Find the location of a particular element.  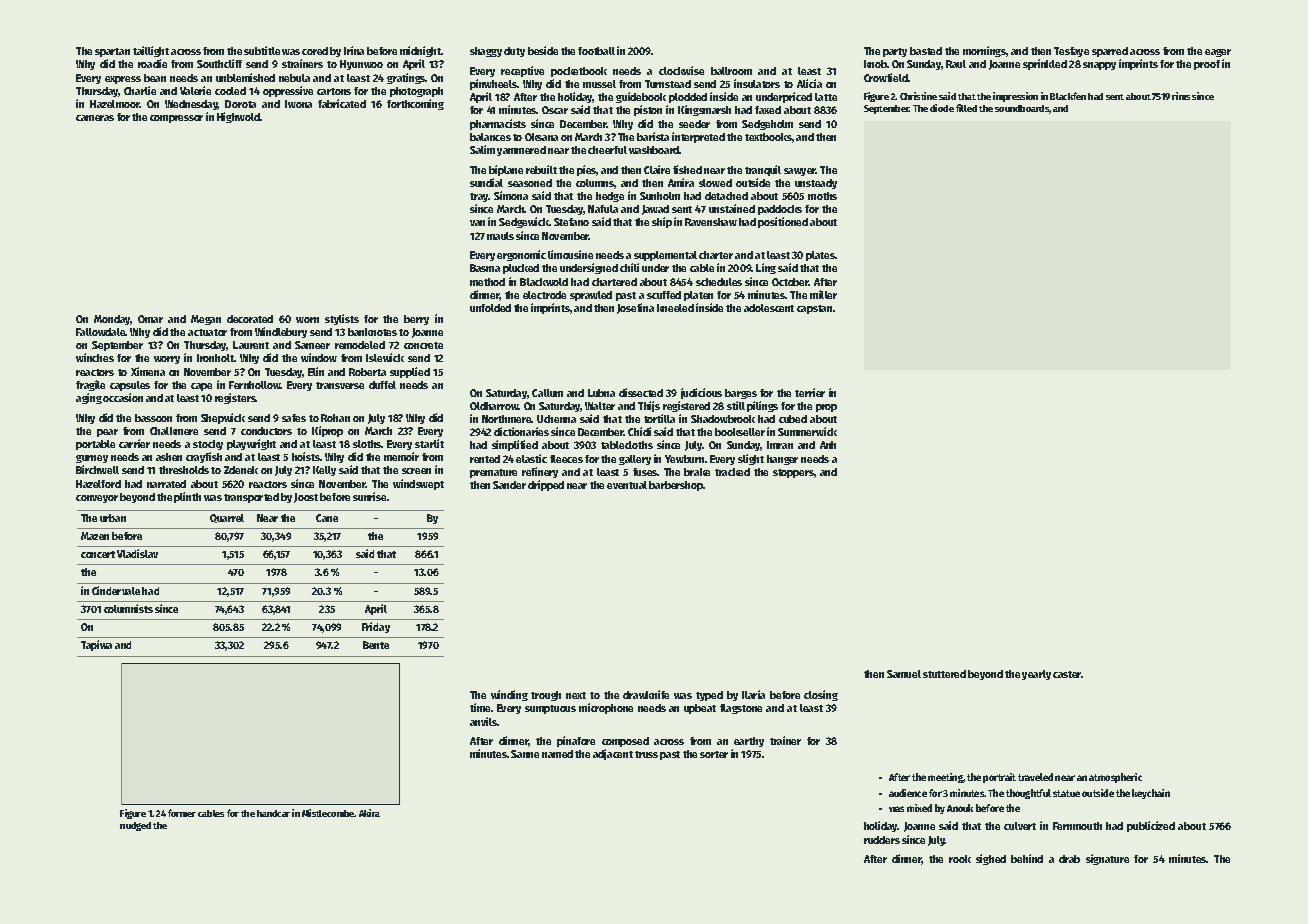

subtitle is located at coordinates (262, 50).
